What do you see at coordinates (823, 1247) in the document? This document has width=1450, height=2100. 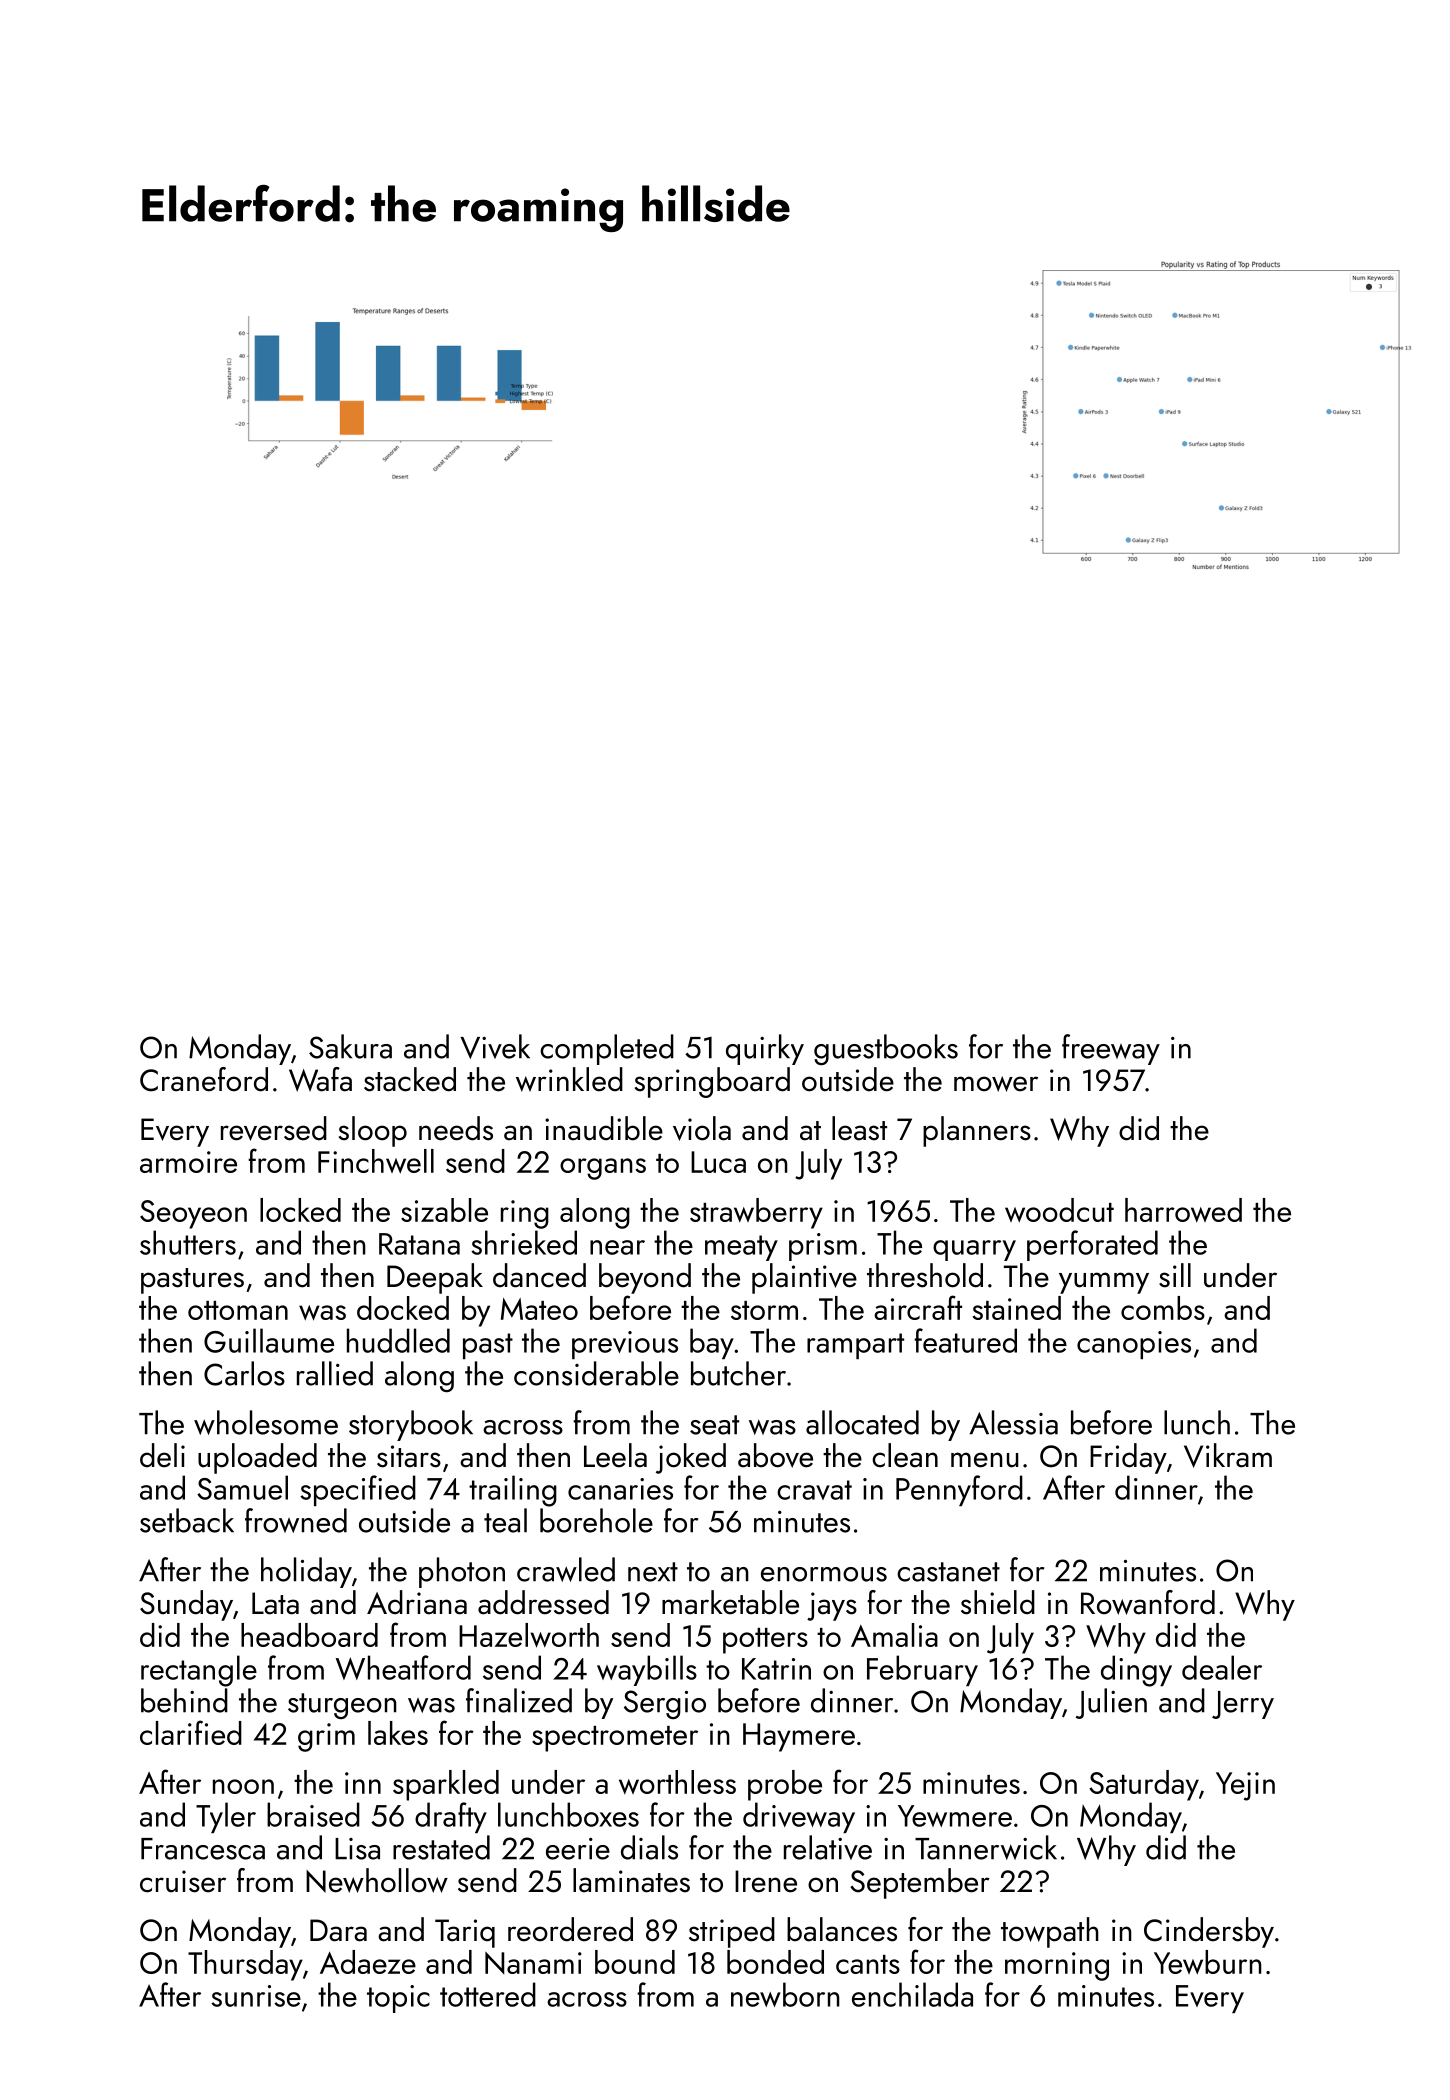 I see `prism` at bounding box center [823, 1247].
